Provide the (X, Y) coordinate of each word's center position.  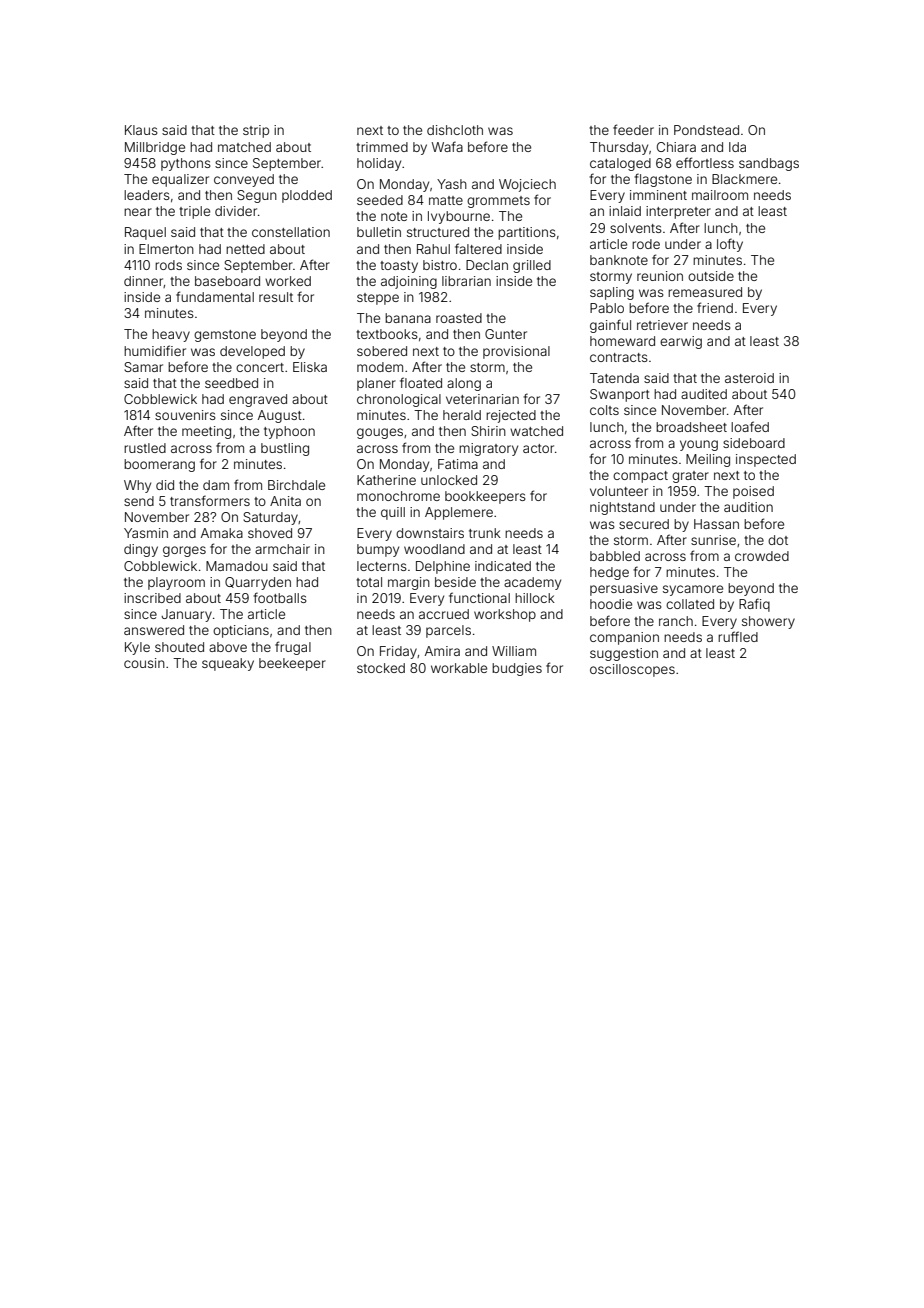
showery (768, 622)
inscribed (152, 598)
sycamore (693, 590)
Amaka (222, 533)
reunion (660, 276)
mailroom (720, 195)
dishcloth (455, 130)
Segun (257, 196)
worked (288, 281)
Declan (487, 265)
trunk (485, 533)
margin (409, 583)
